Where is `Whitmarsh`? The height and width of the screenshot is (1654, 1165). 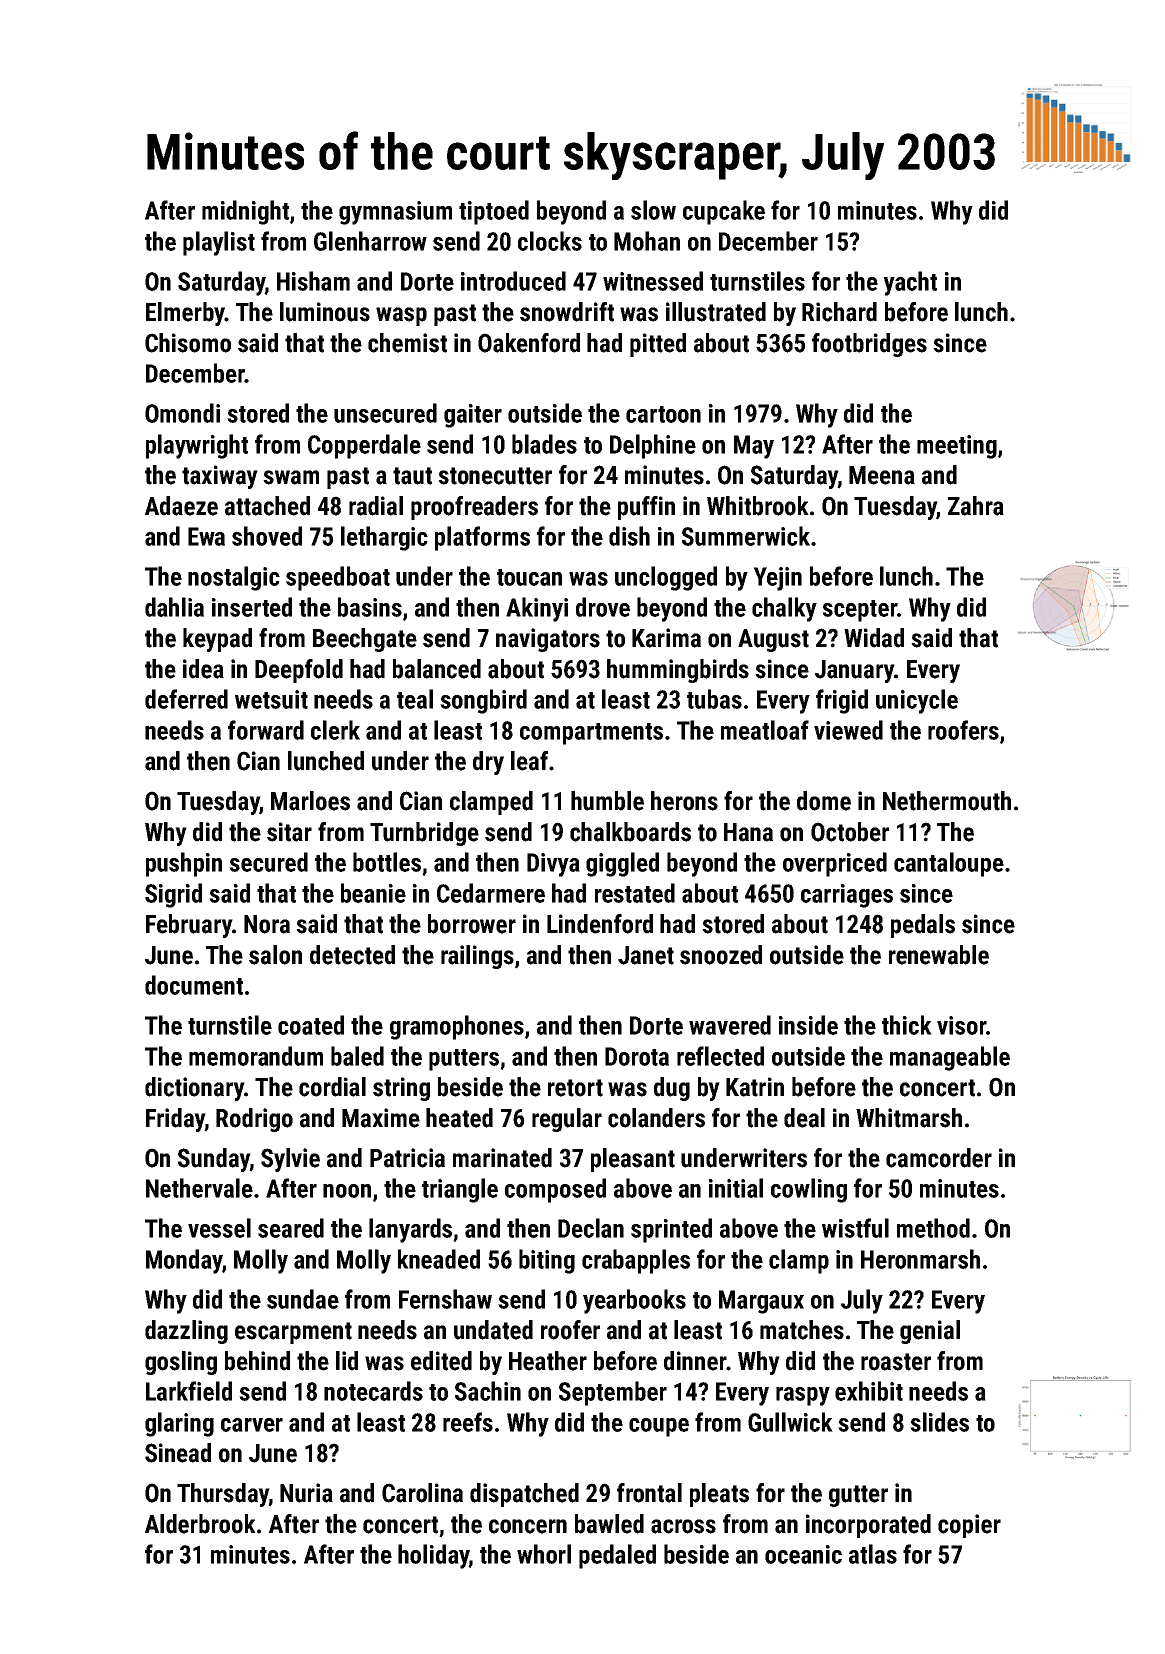 Whitmarsh is located at coordinates (909, 1118).
